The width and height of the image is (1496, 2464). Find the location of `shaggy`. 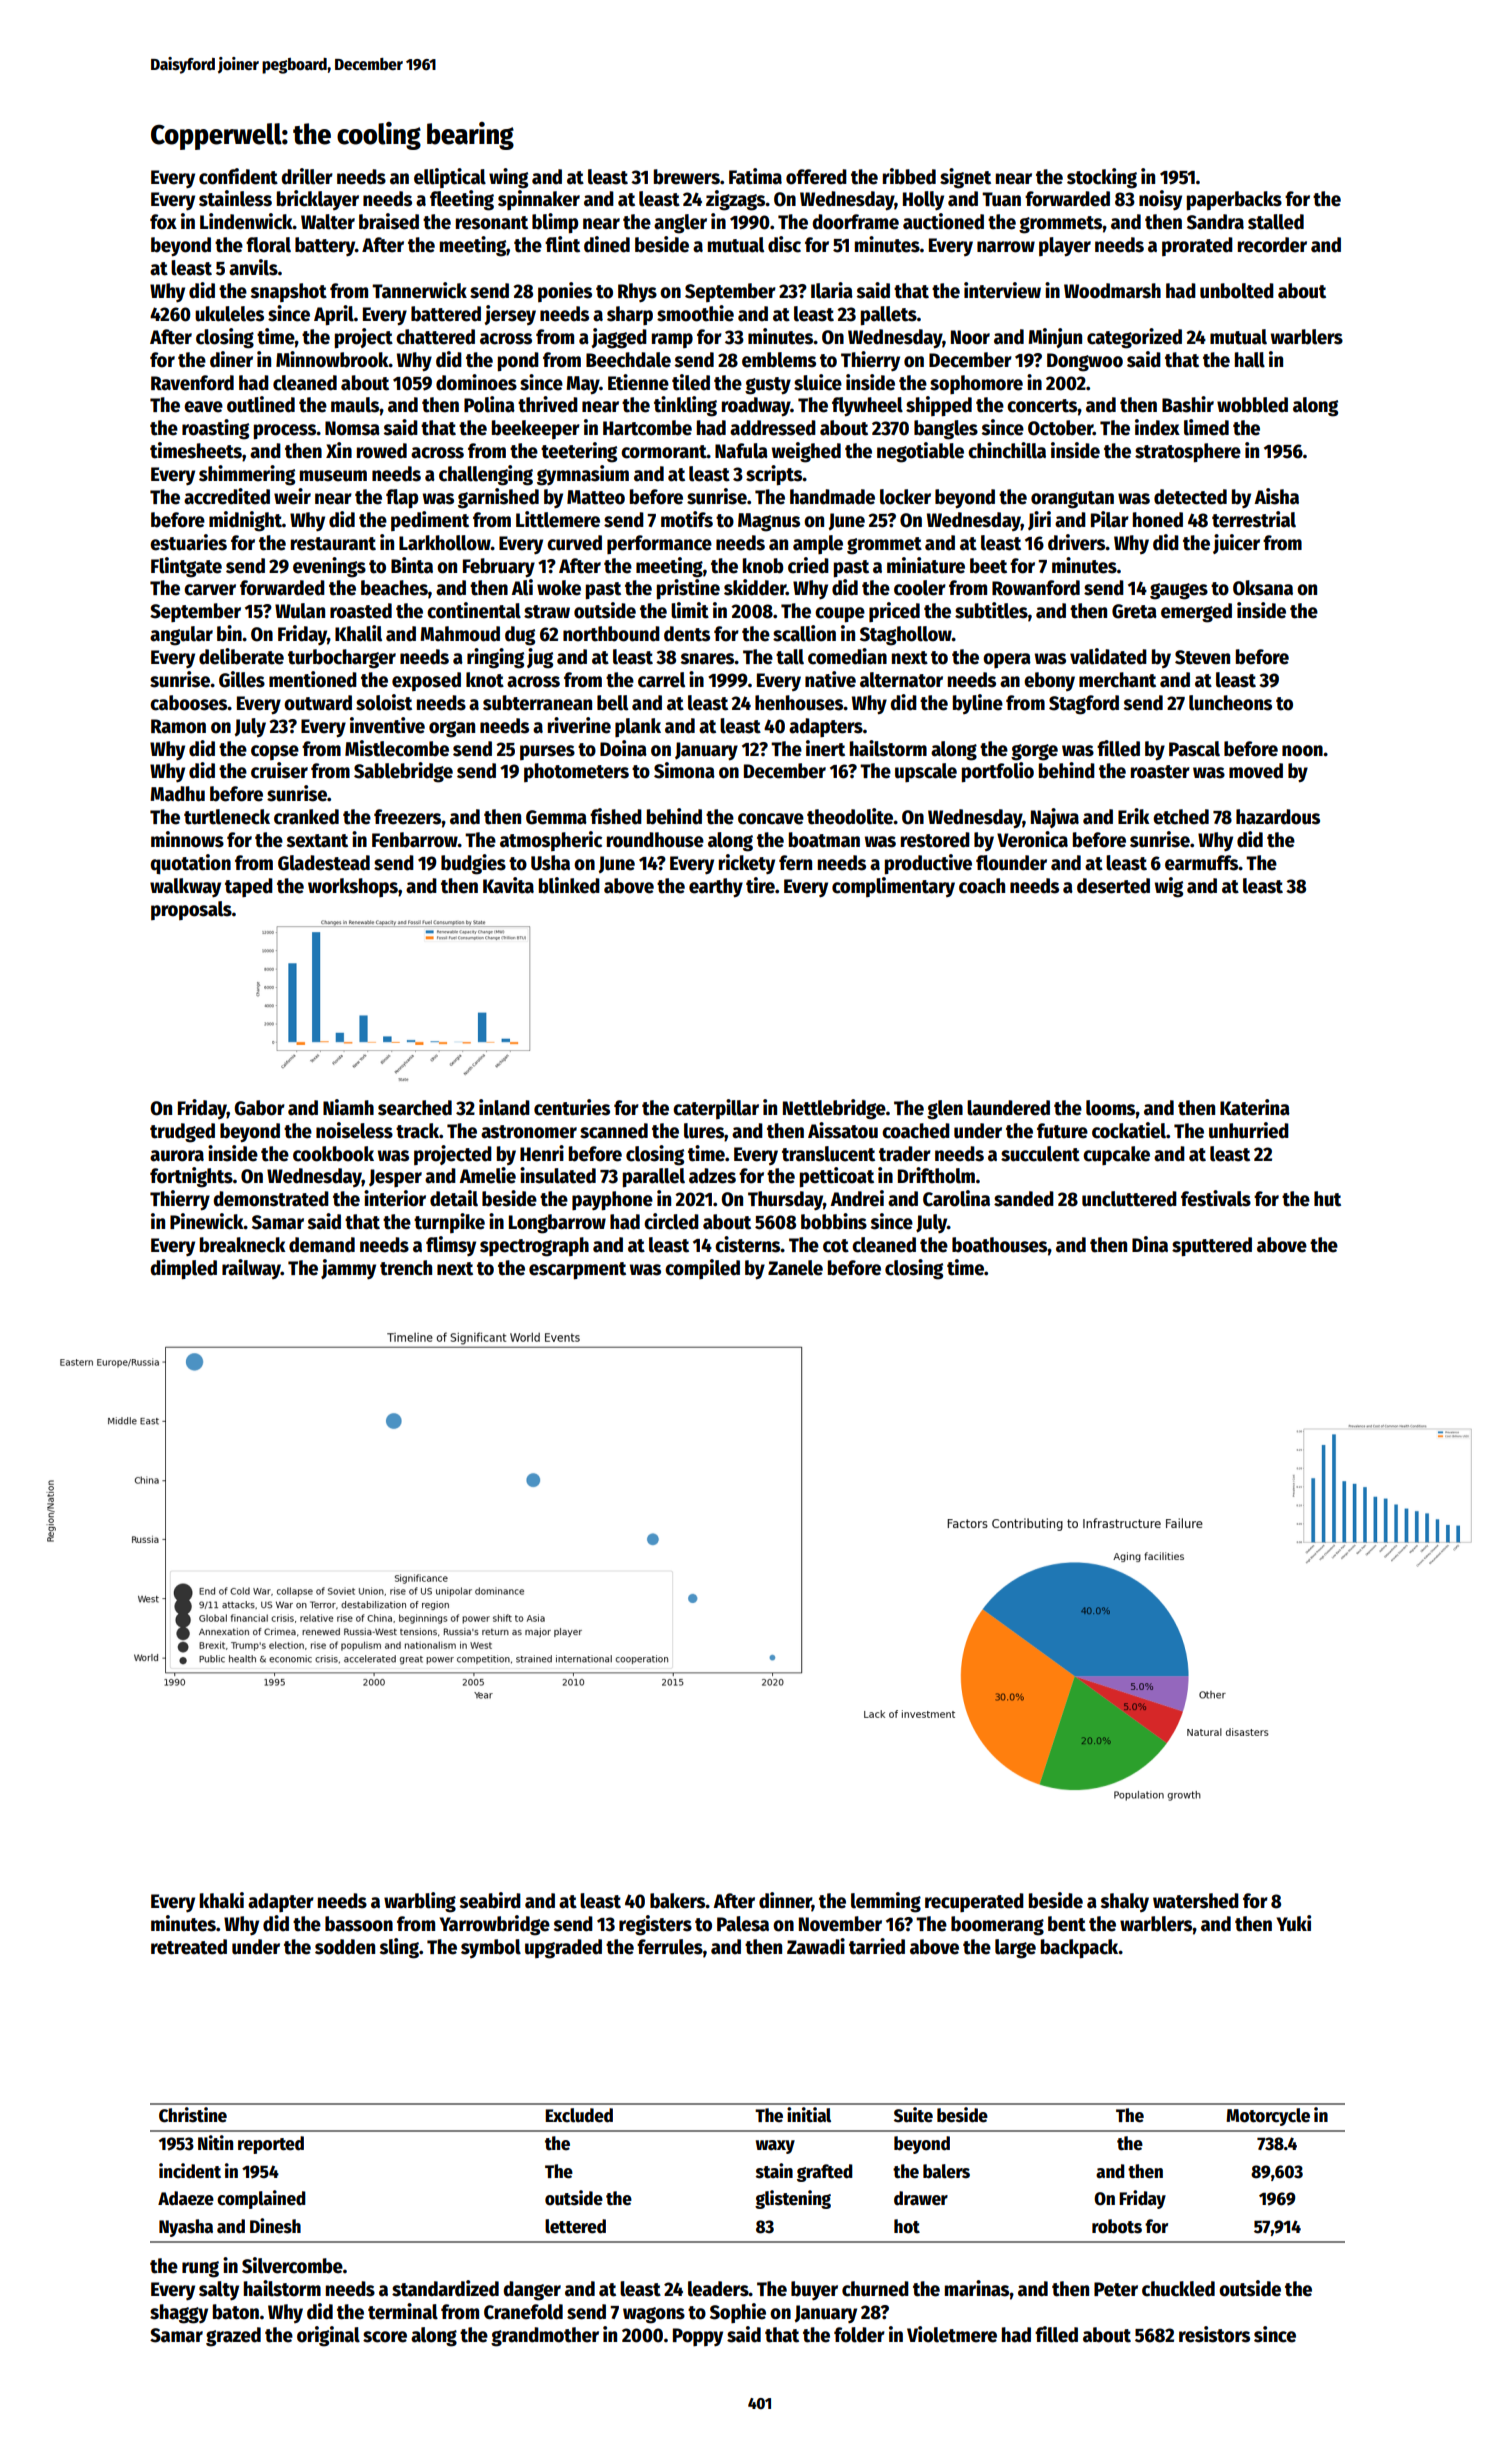

shaggy is located at coordinates (179, 2314).
